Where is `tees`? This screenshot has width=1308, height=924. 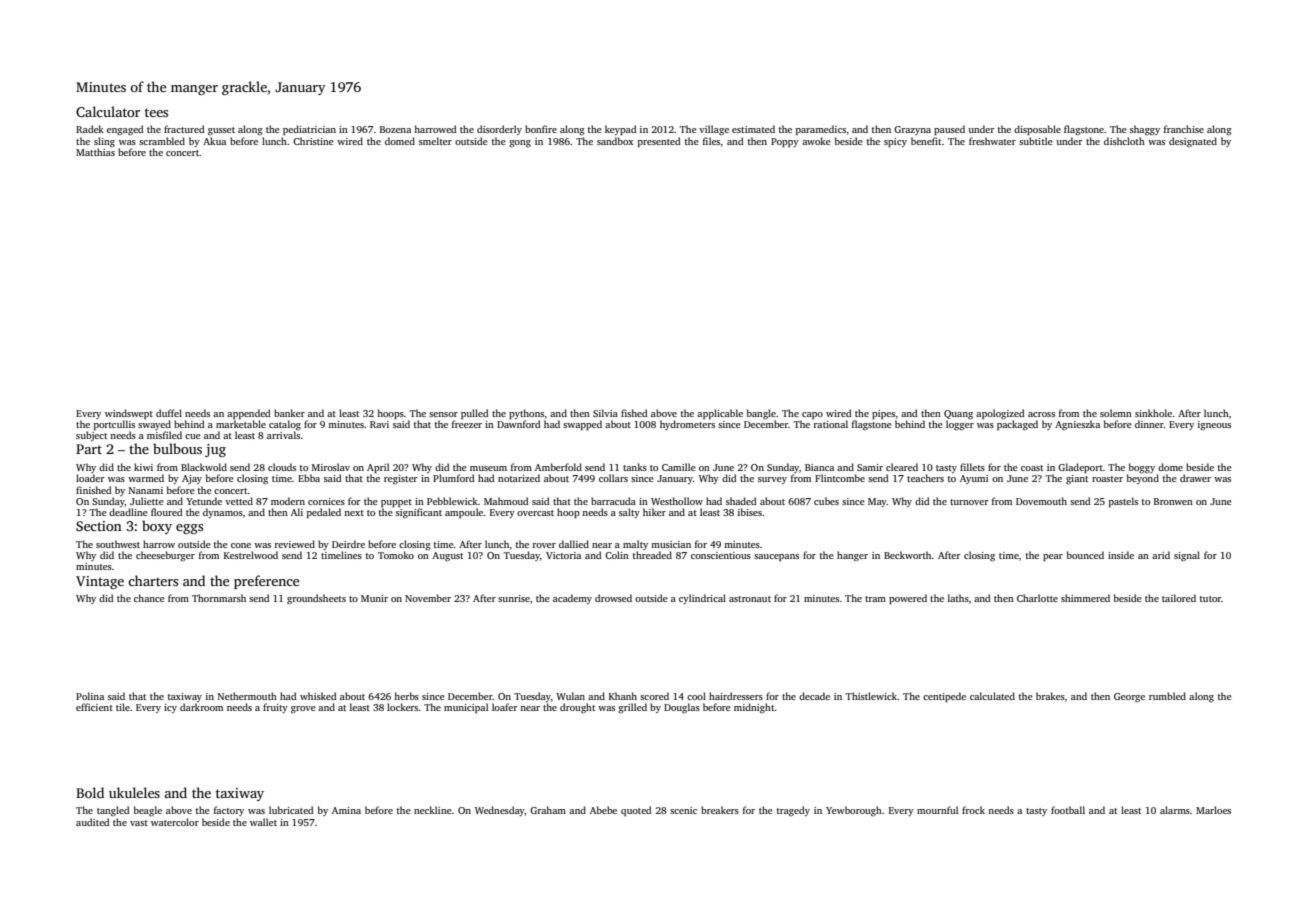
tees is located at coordinates (156, 112).
